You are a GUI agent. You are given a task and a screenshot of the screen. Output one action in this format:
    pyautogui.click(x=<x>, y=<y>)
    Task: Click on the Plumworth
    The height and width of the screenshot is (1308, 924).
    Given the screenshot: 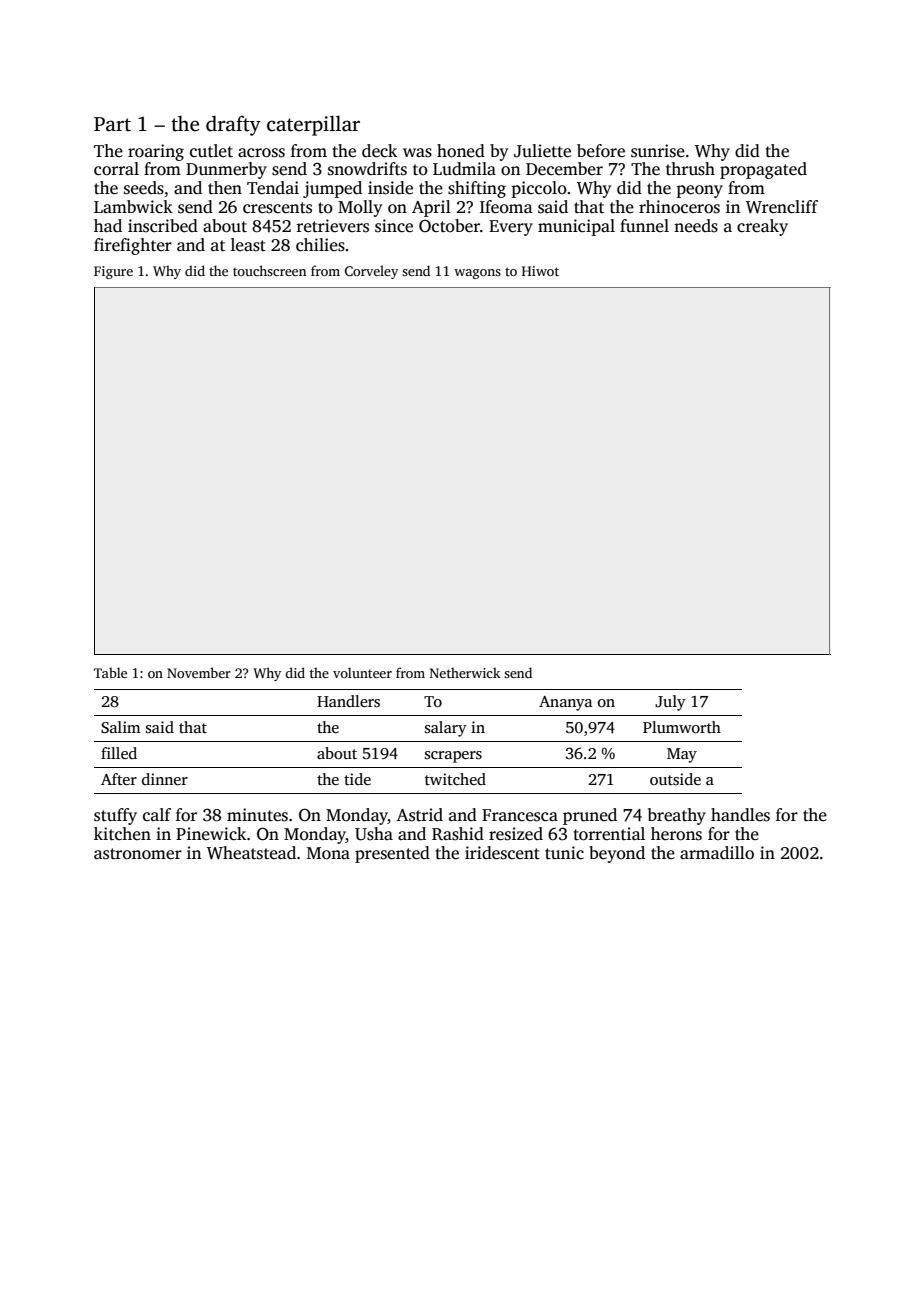 What is the action you would take?
    pyautogui.click(x=682, y=727)
